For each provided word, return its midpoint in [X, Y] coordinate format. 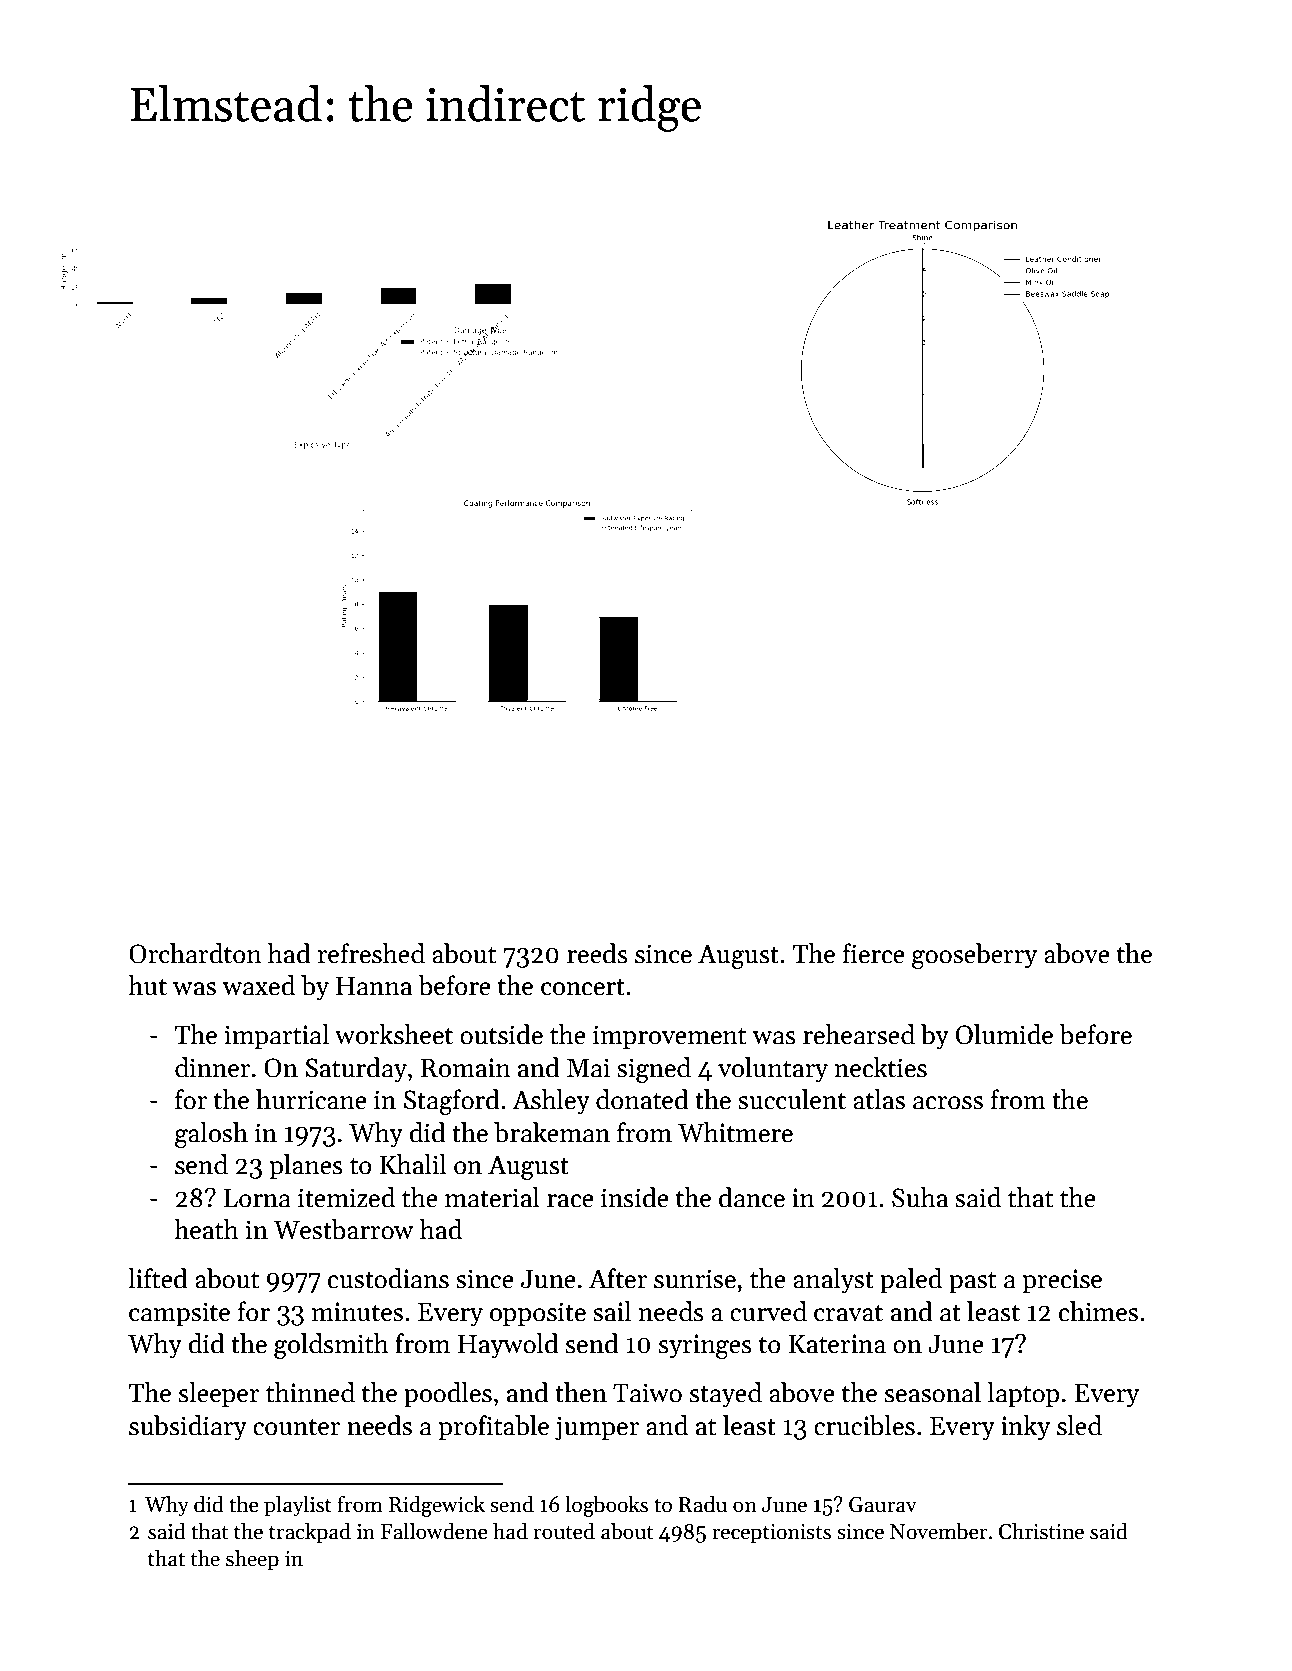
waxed [258, 985]
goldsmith [331, 1346]
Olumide [1004, 1034]
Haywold [508, 1346]
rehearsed [859, 1034]
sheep [252, 1560]
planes [306, 1167]
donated [642, 1099]
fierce [874, 953]
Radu [702, 1504]
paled [911, 1281]
